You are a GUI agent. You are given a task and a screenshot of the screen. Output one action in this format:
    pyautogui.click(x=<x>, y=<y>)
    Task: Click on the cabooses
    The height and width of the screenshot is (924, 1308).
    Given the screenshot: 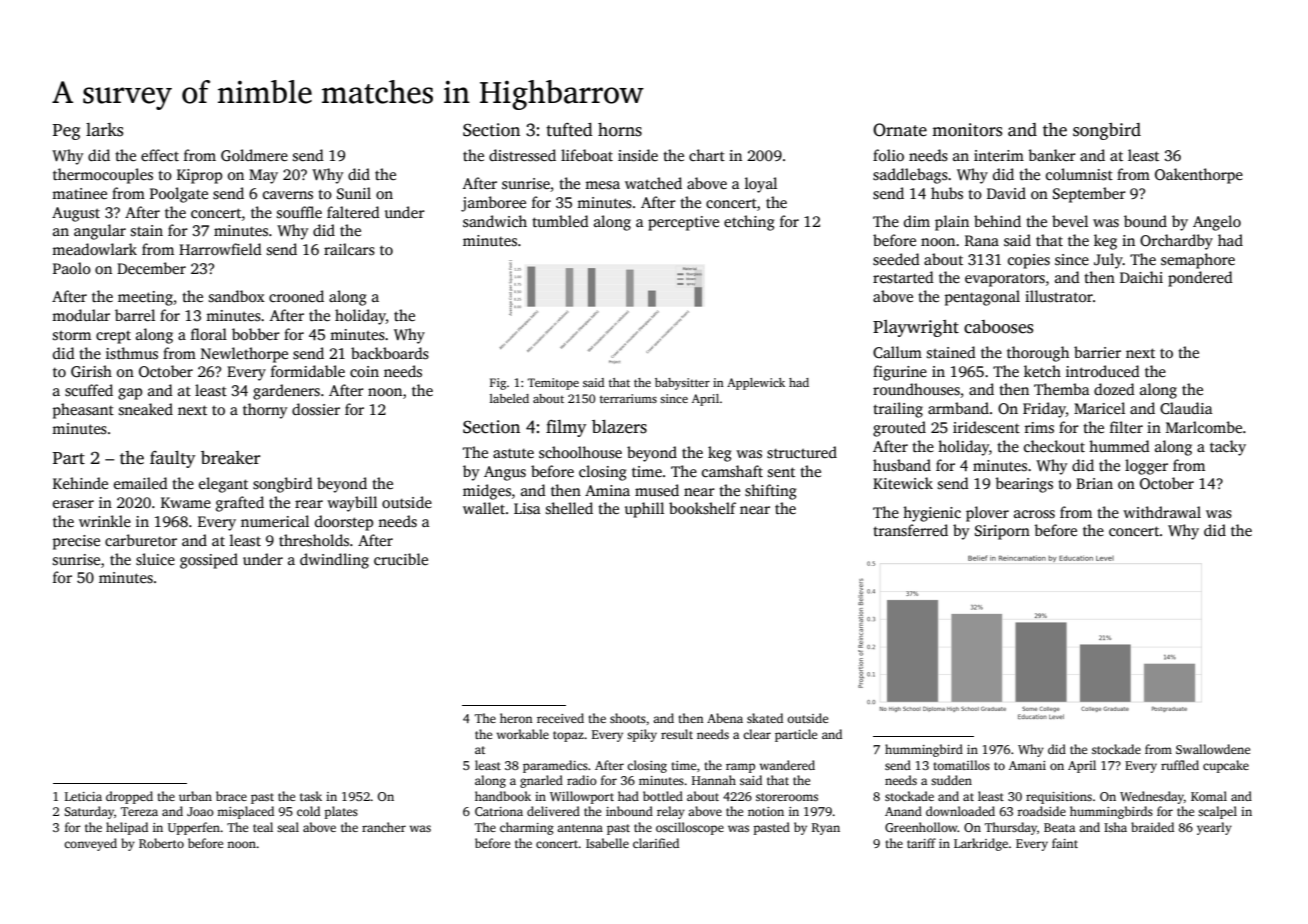 What is the action you would take?
    pyautogui.click(x=998, y=327)
